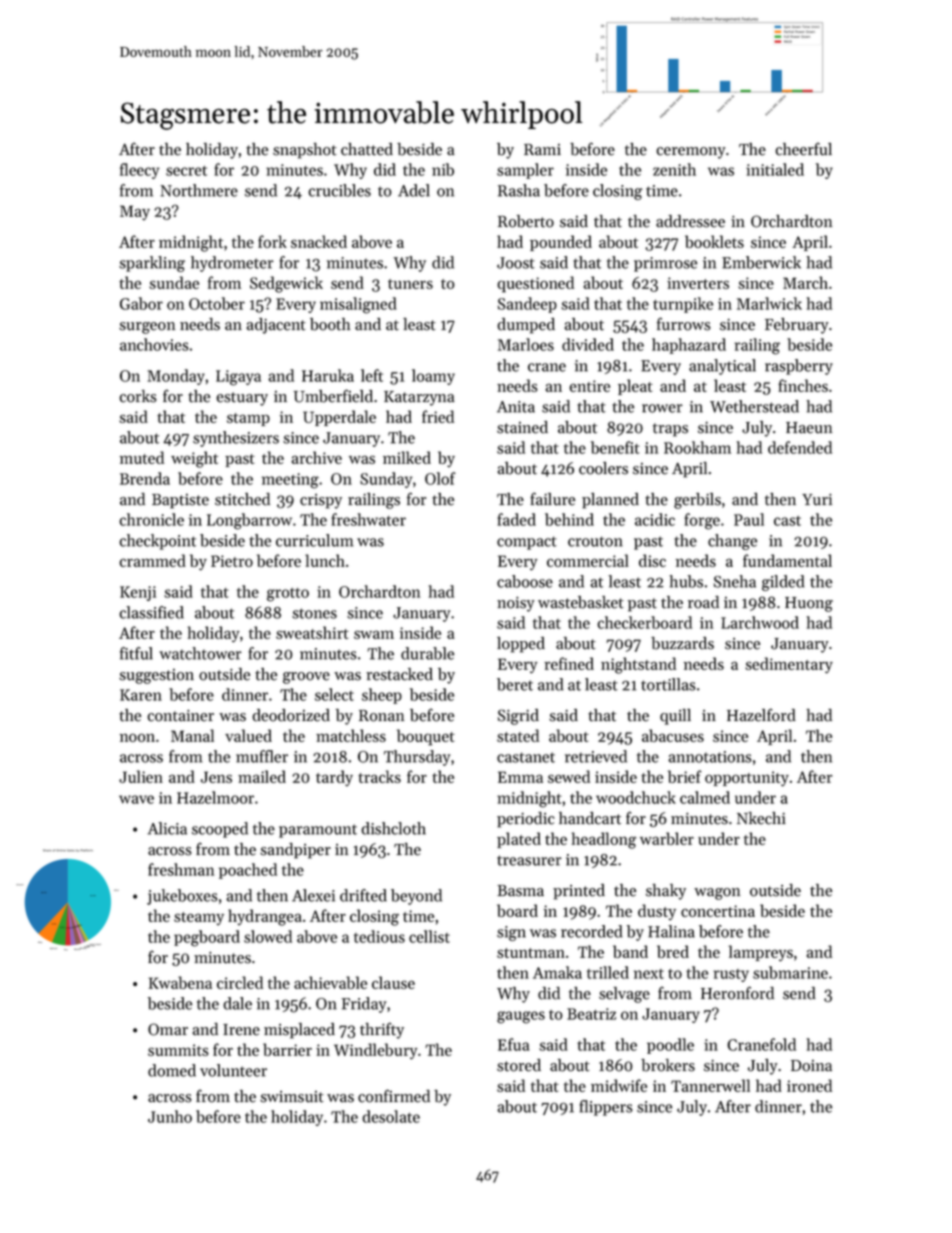  What do you see at coordinates (520, 891) in the screenshot?
I see `Basma` at bounding box center [520, 891].
